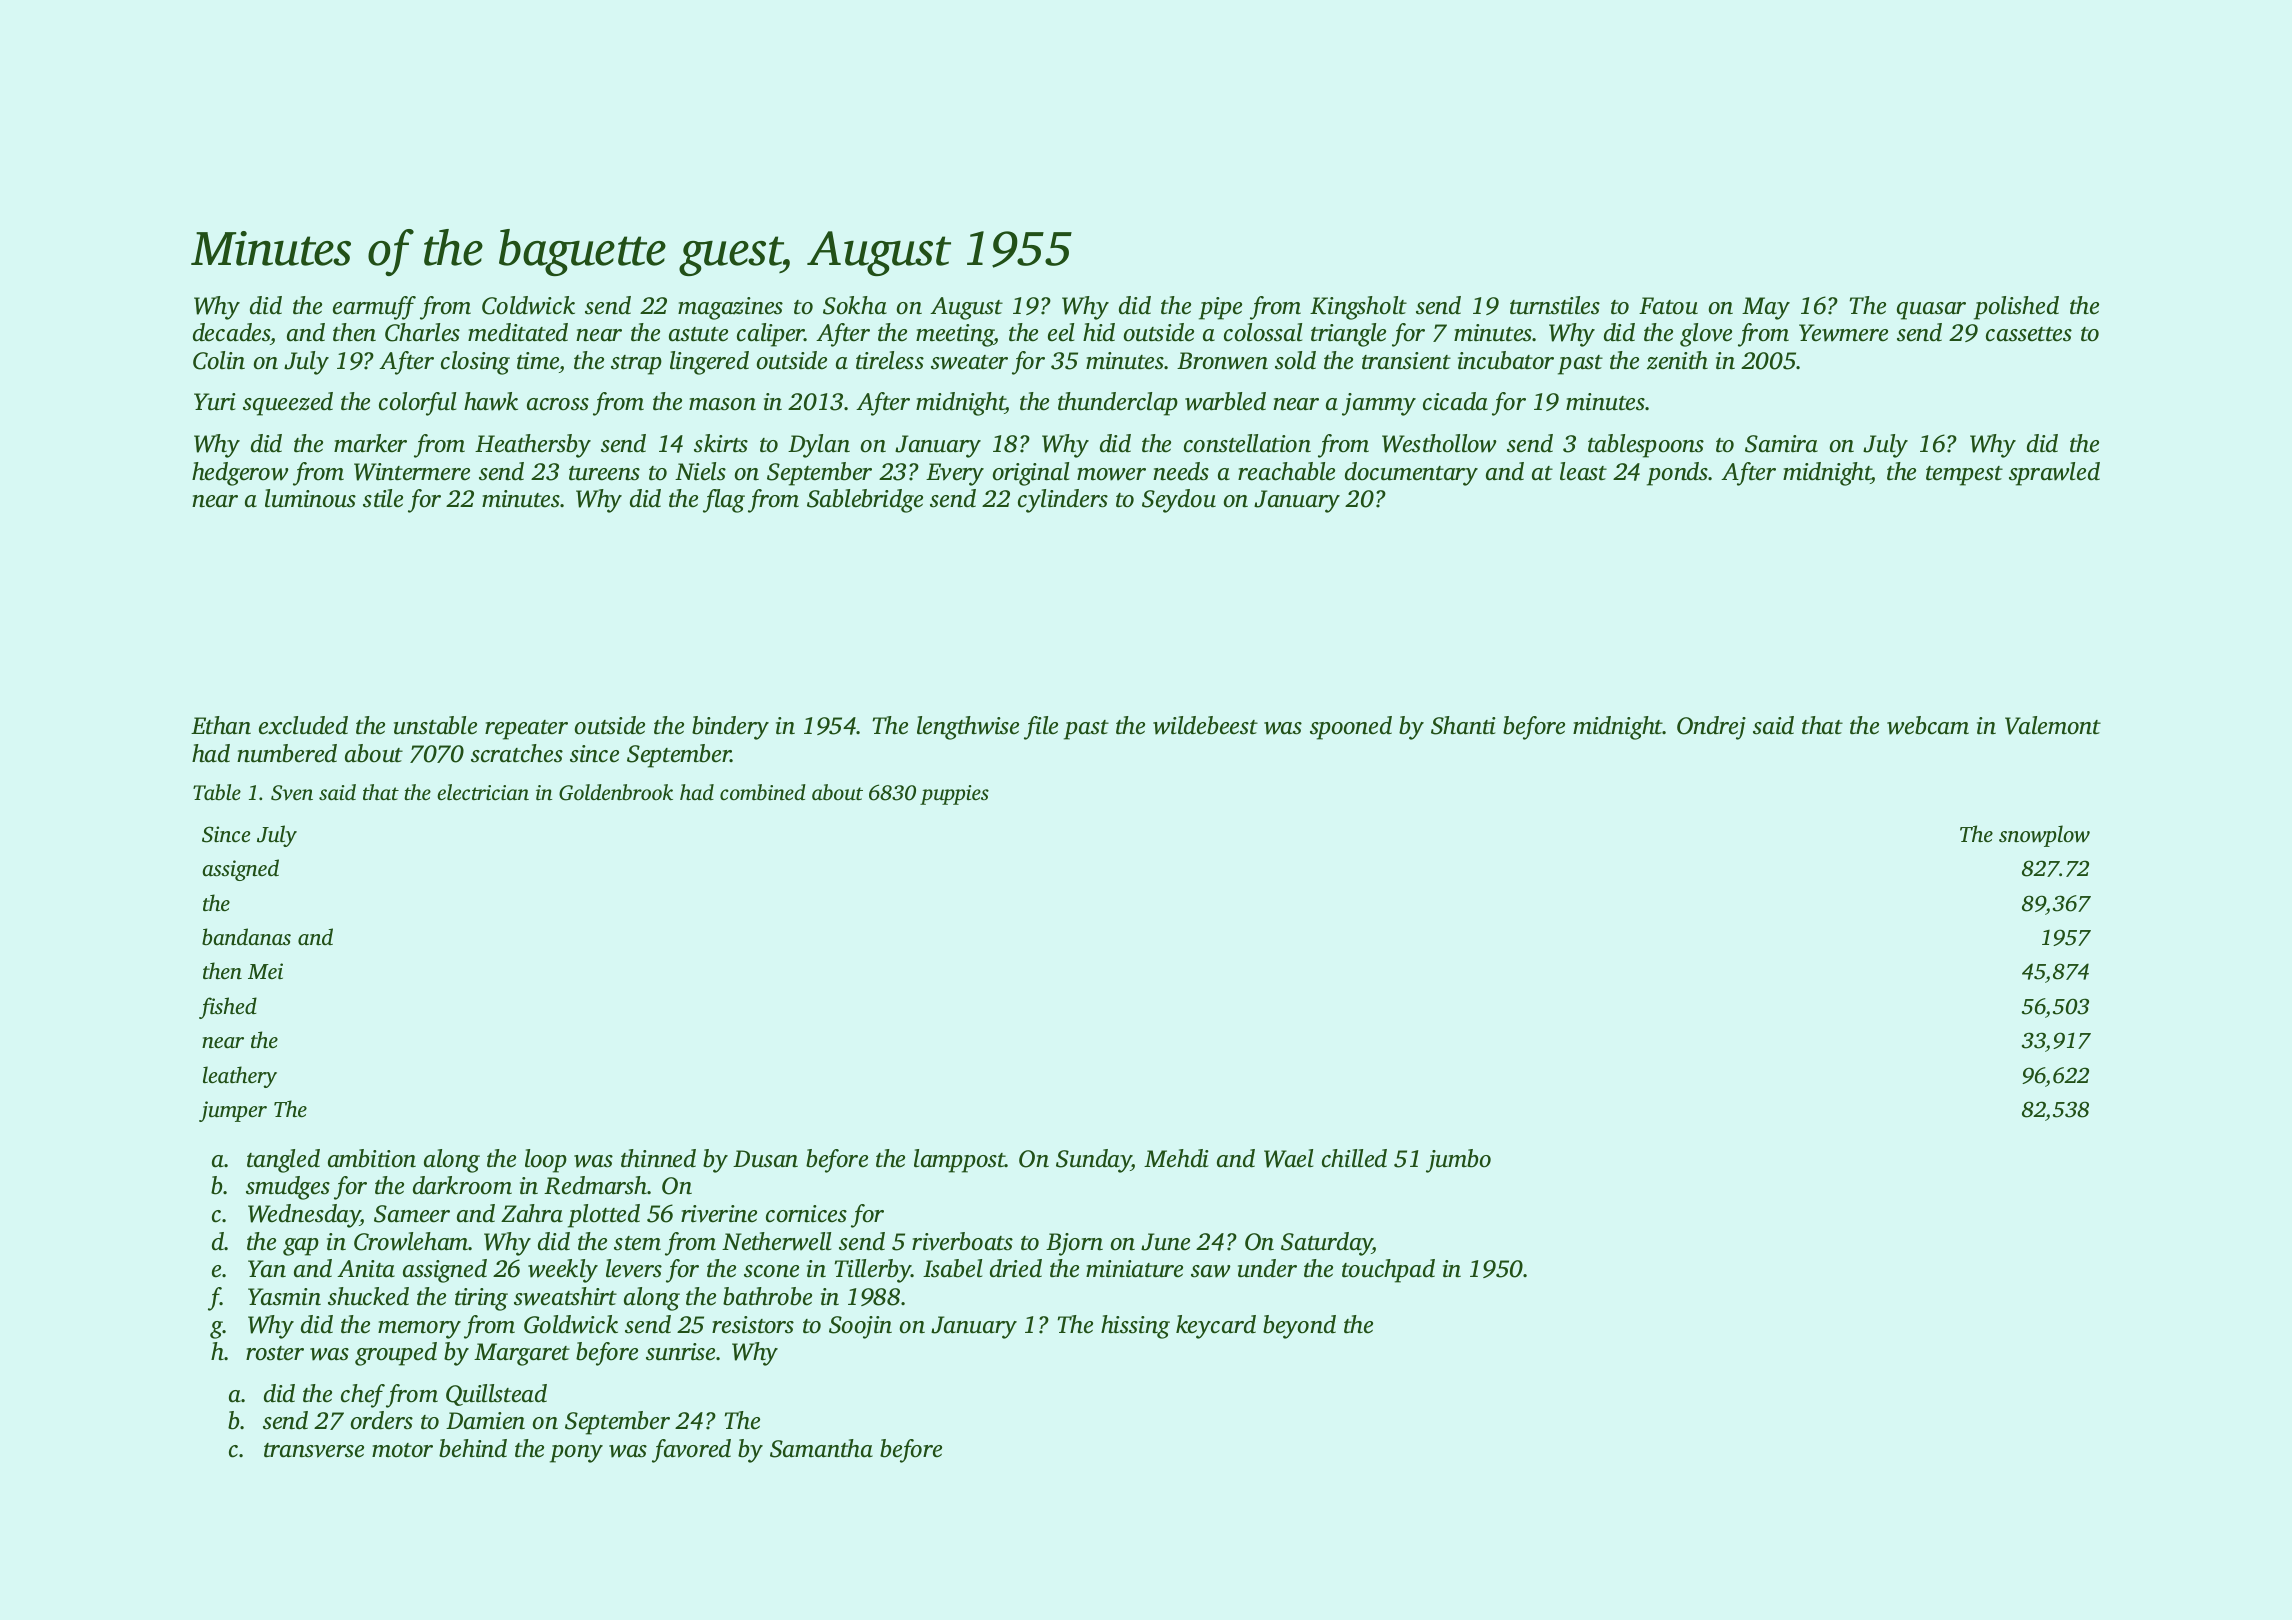 This screenshot has height=1620, width=2292. What do you see at coordinates (558, 404) in the screenshot?
I see `across` at bounding box center [558, 404].
